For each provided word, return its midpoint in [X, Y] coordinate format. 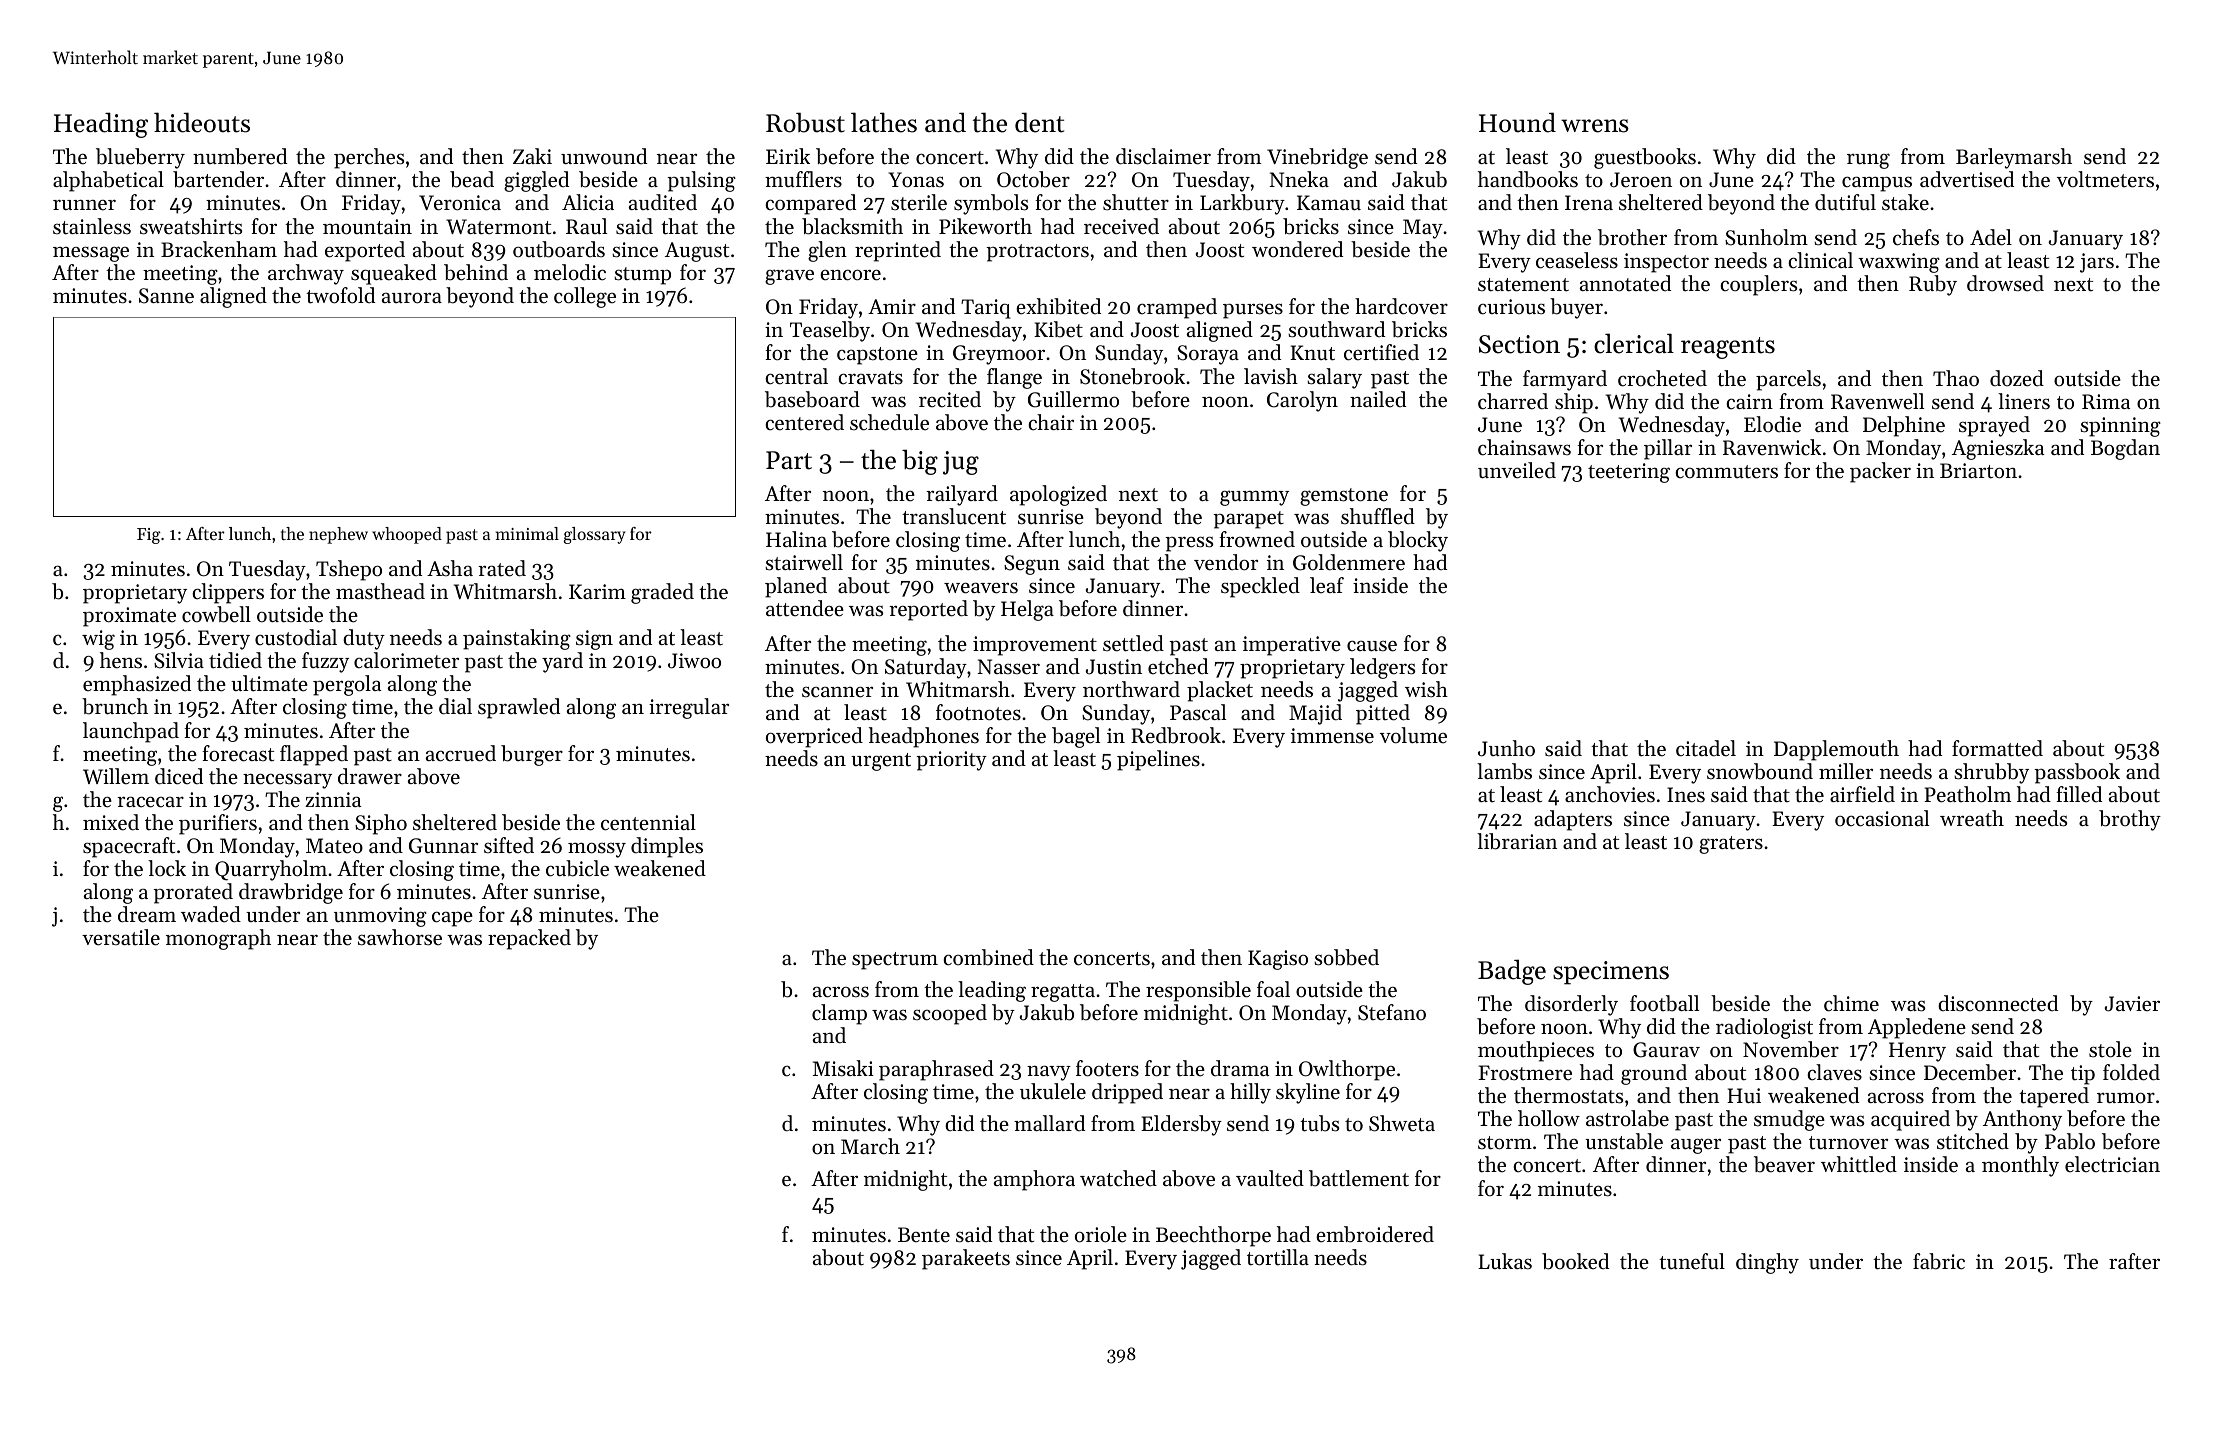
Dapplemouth [1836, 750]
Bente [924, 1235]
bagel [1076, 737]
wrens [1595, 126]
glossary [595, 535]
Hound [1517, 122]
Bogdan [2125, 449]
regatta [1063, 993]
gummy [1254, 498]
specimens [1611, 973]
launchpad [131, 732]
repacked [529, 939]
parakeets [966, 1259]
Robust [805, 122]
